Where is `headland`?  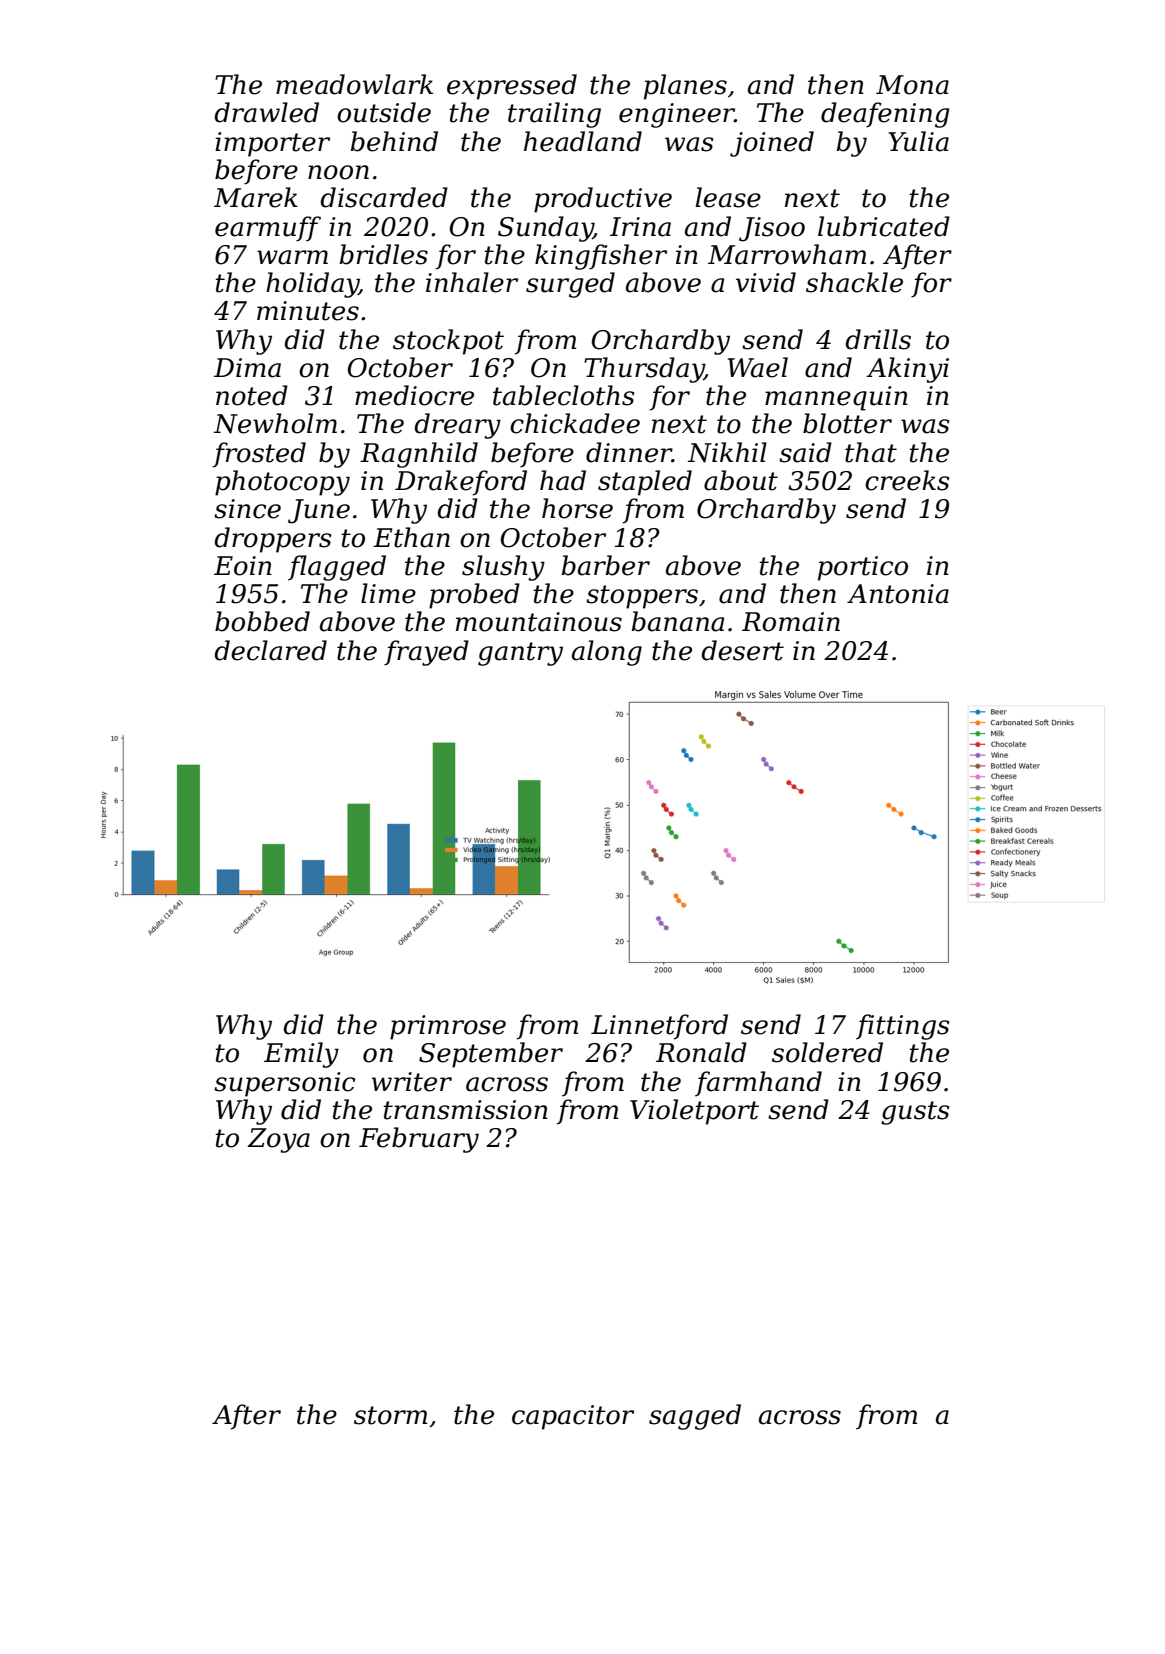
headland is located at coordinates (583, 141).
